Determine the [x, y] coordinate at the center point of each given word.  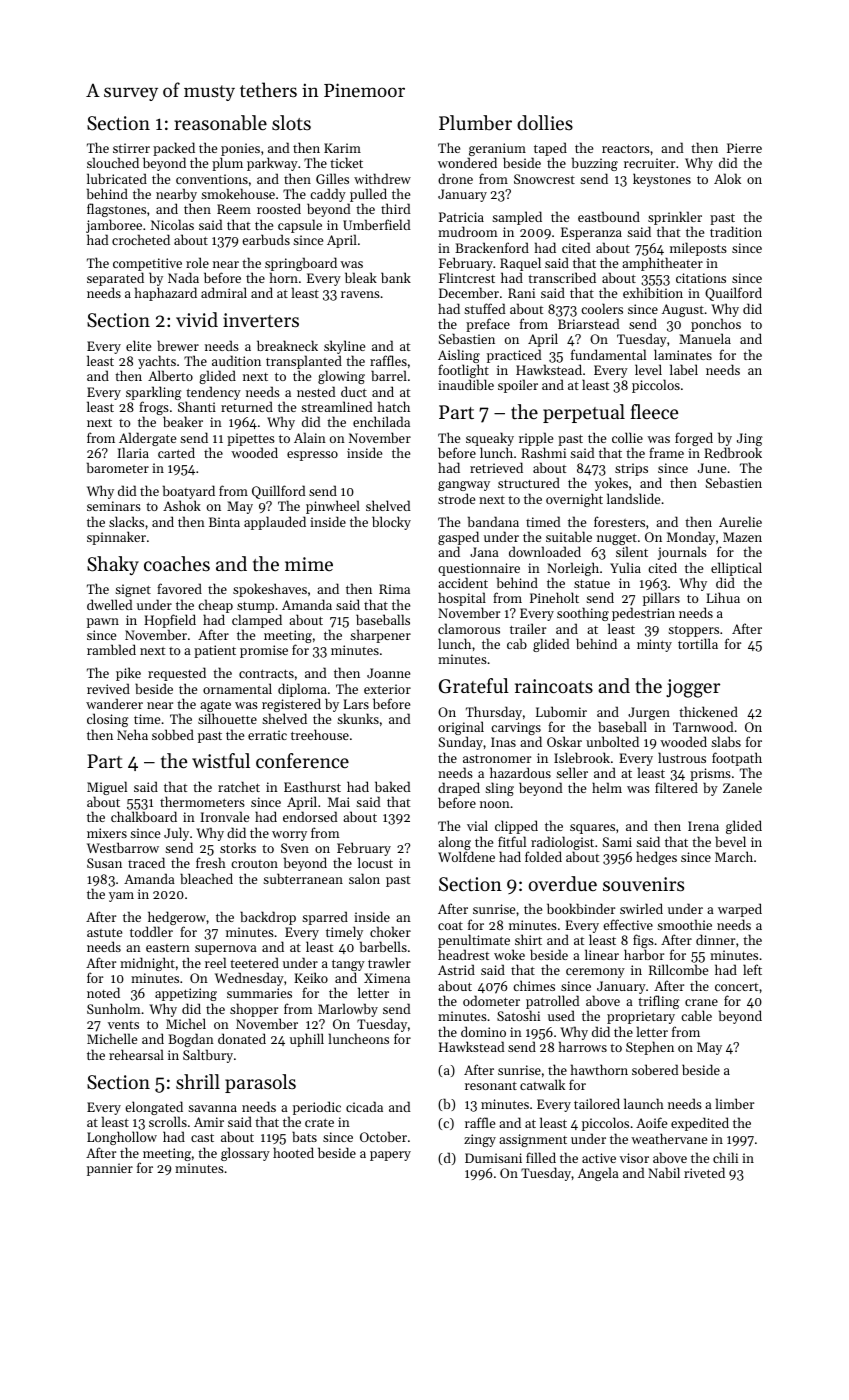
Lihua [723, 597]
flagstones [116, 210]
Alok [727, 178]
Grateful [474, 686]
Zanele [742, 787]
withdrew [382, 178]
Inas [503, 742]
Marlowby [348, 1010]
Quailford [733, 294]
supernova [226, 950]
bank [396, 277]
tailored [597, 1103]
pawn [103, 623]
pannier [110, 1169]
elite [138, 345]
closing [108, 720]
